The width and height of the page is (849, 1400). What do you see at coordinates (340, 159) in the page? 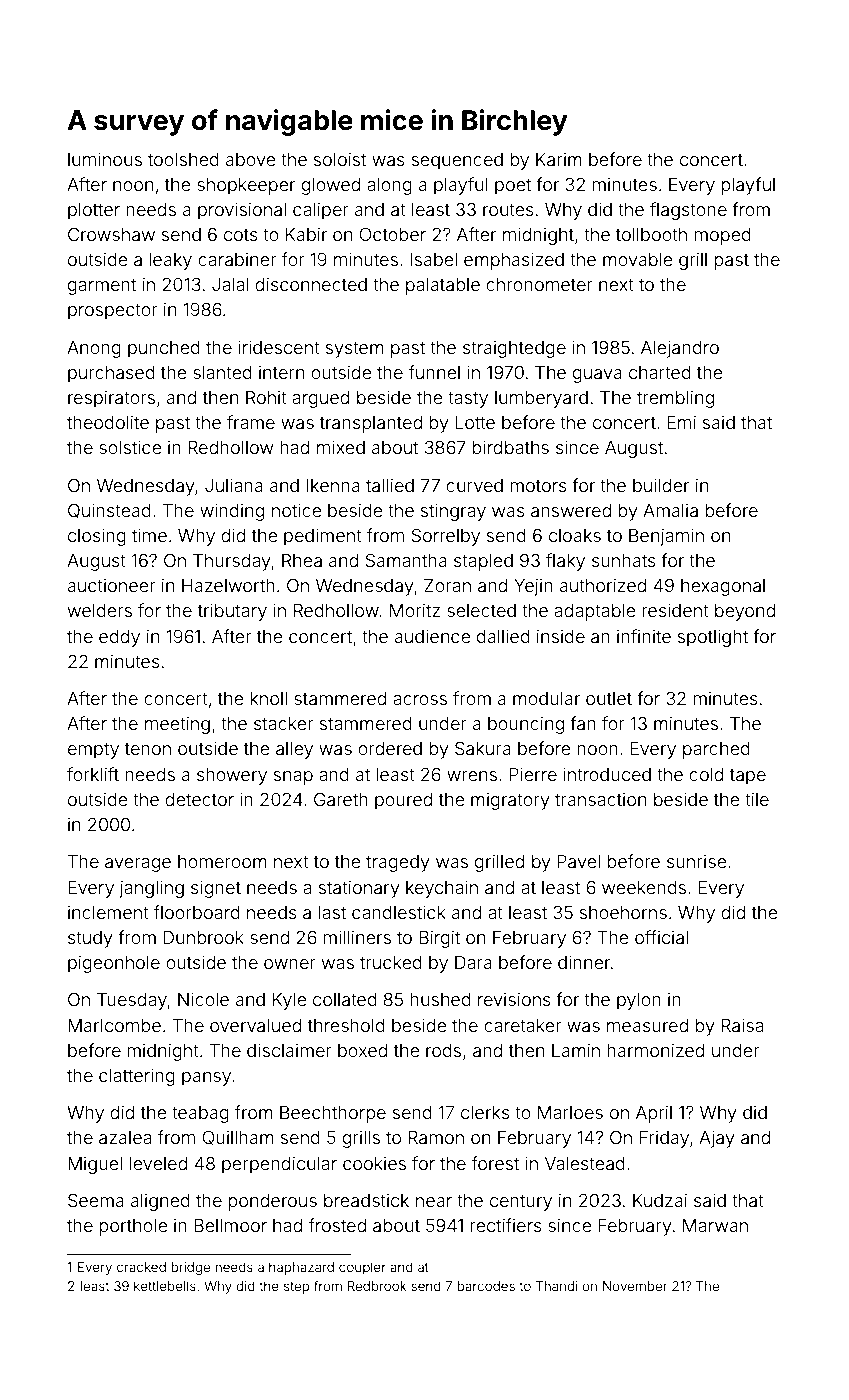
I see `soloist` at bounding box center [340, 159].
